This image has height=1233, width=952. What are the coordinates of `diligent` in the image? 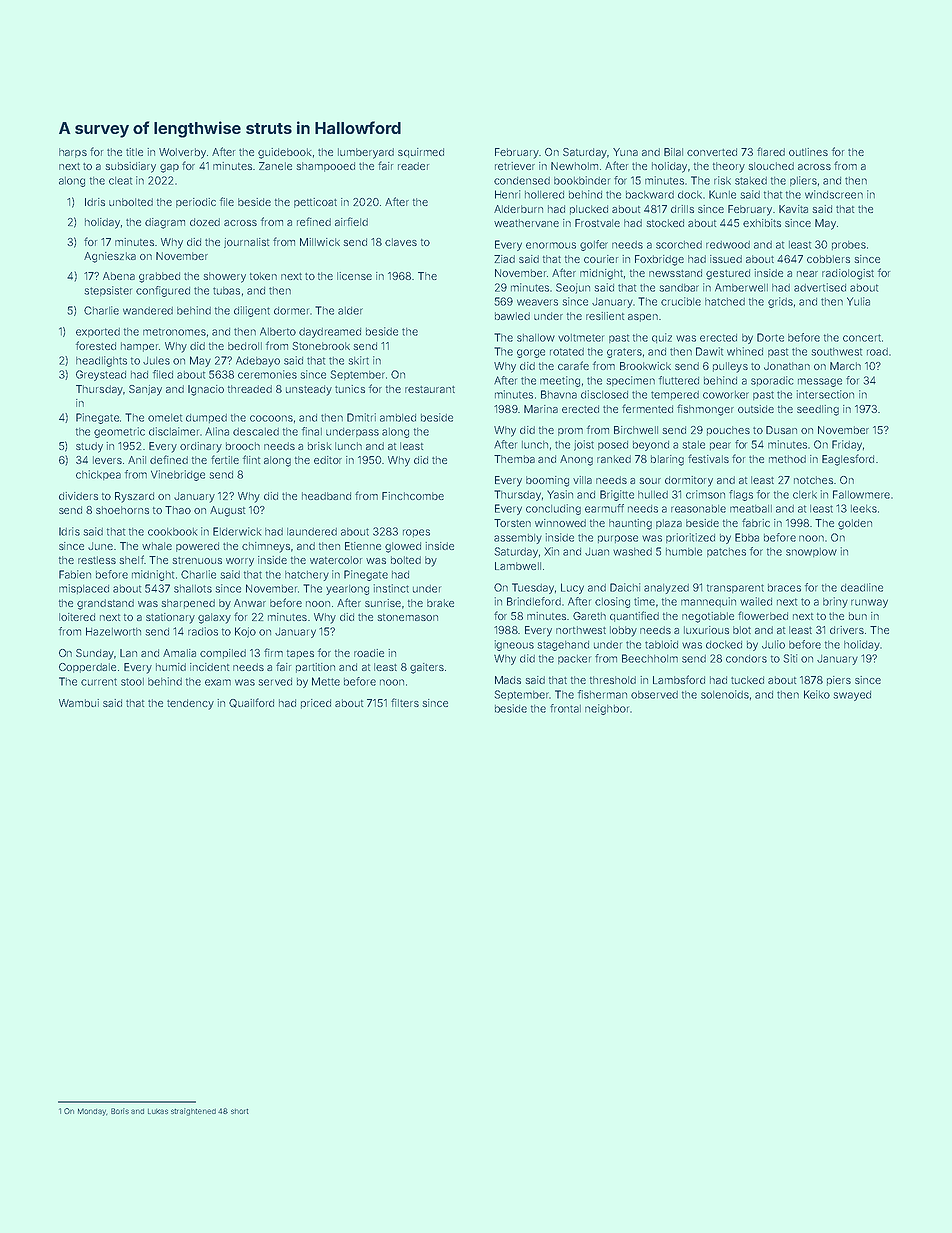 It's located at (252, 311).
